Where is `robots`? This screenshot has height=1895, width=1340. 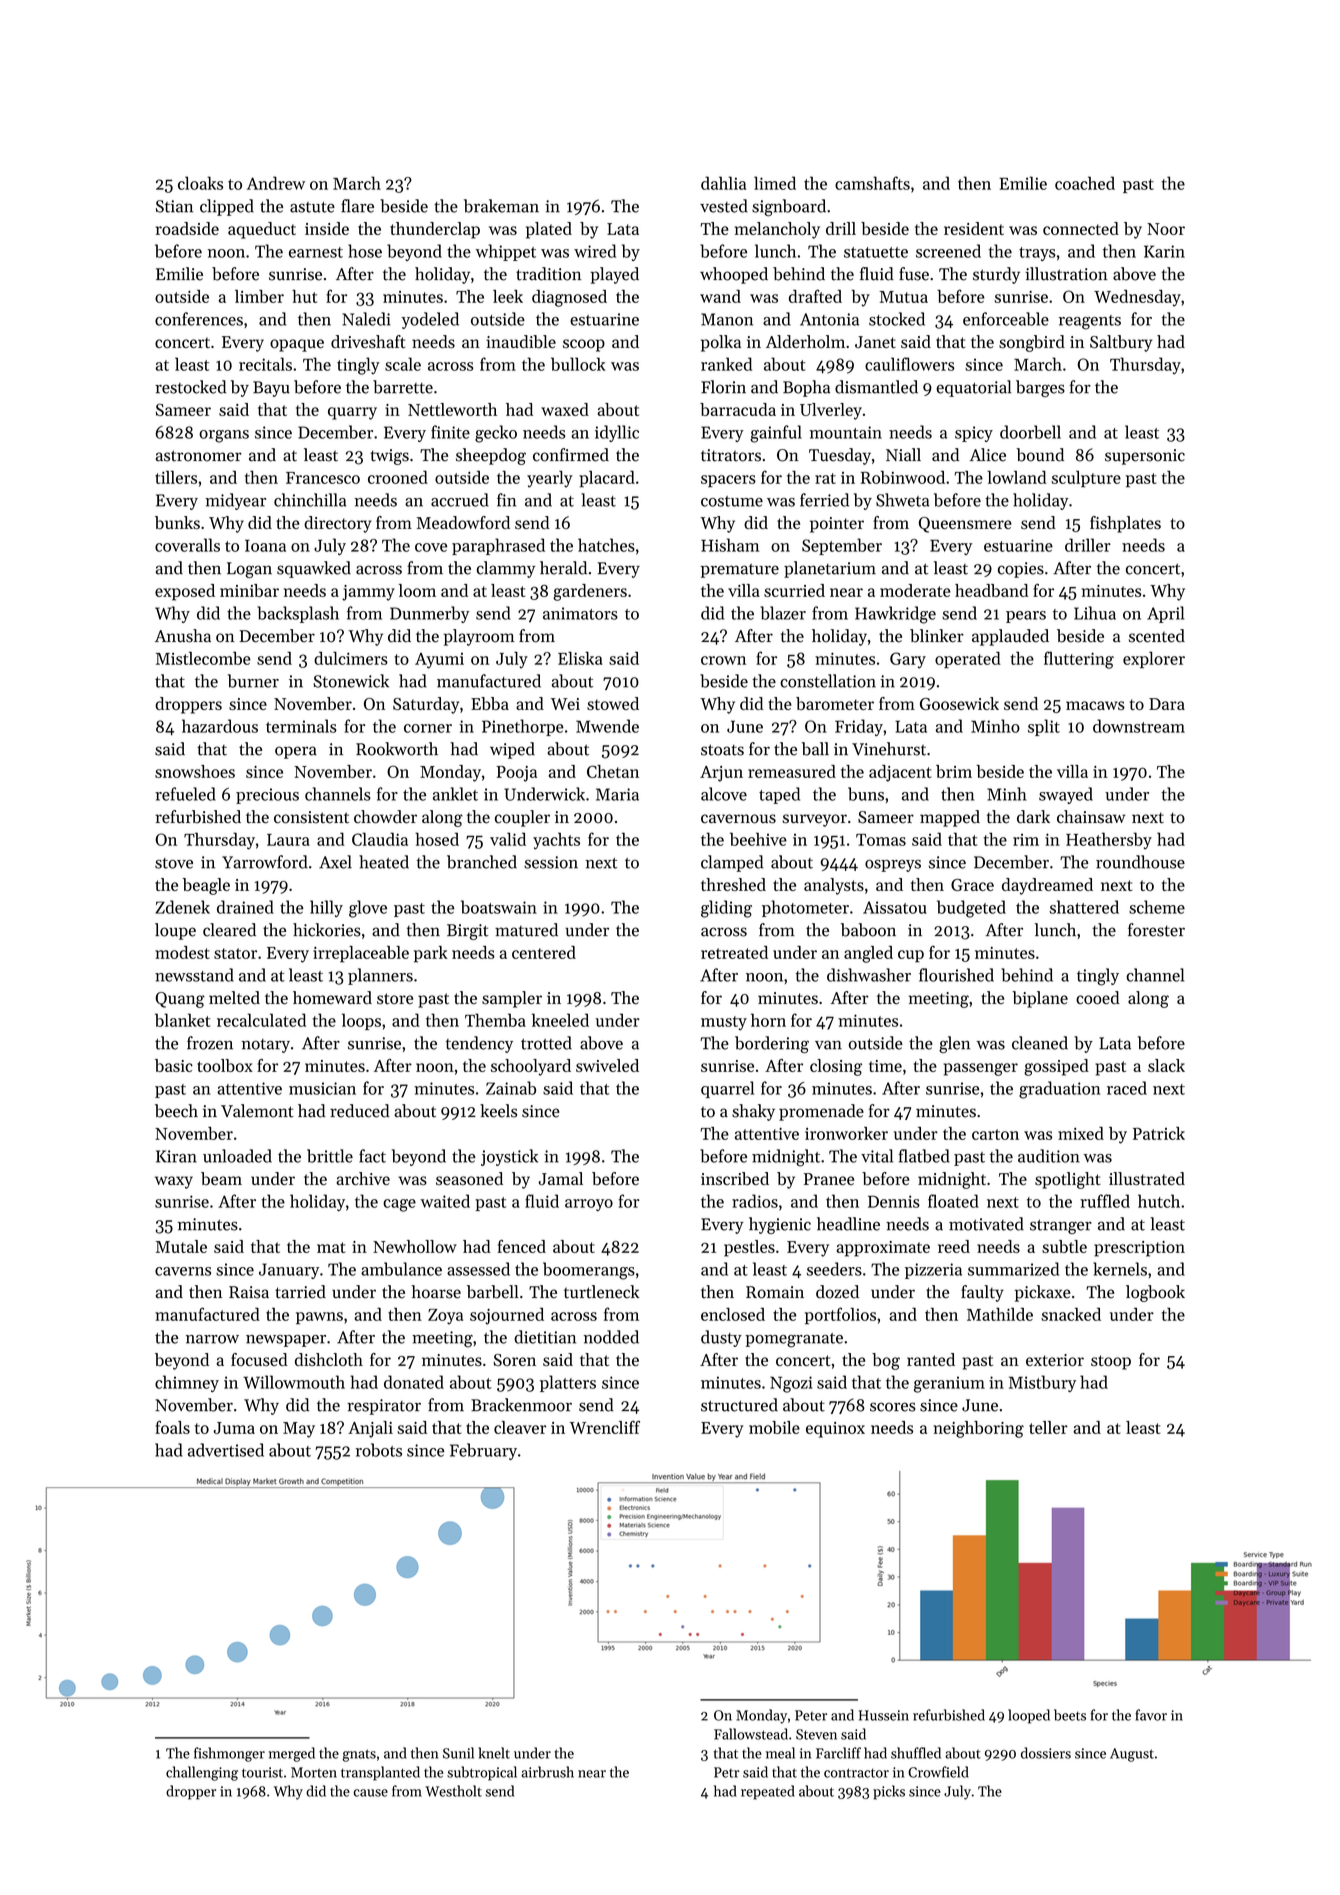 robots is located at coordinates (378, 1450).
